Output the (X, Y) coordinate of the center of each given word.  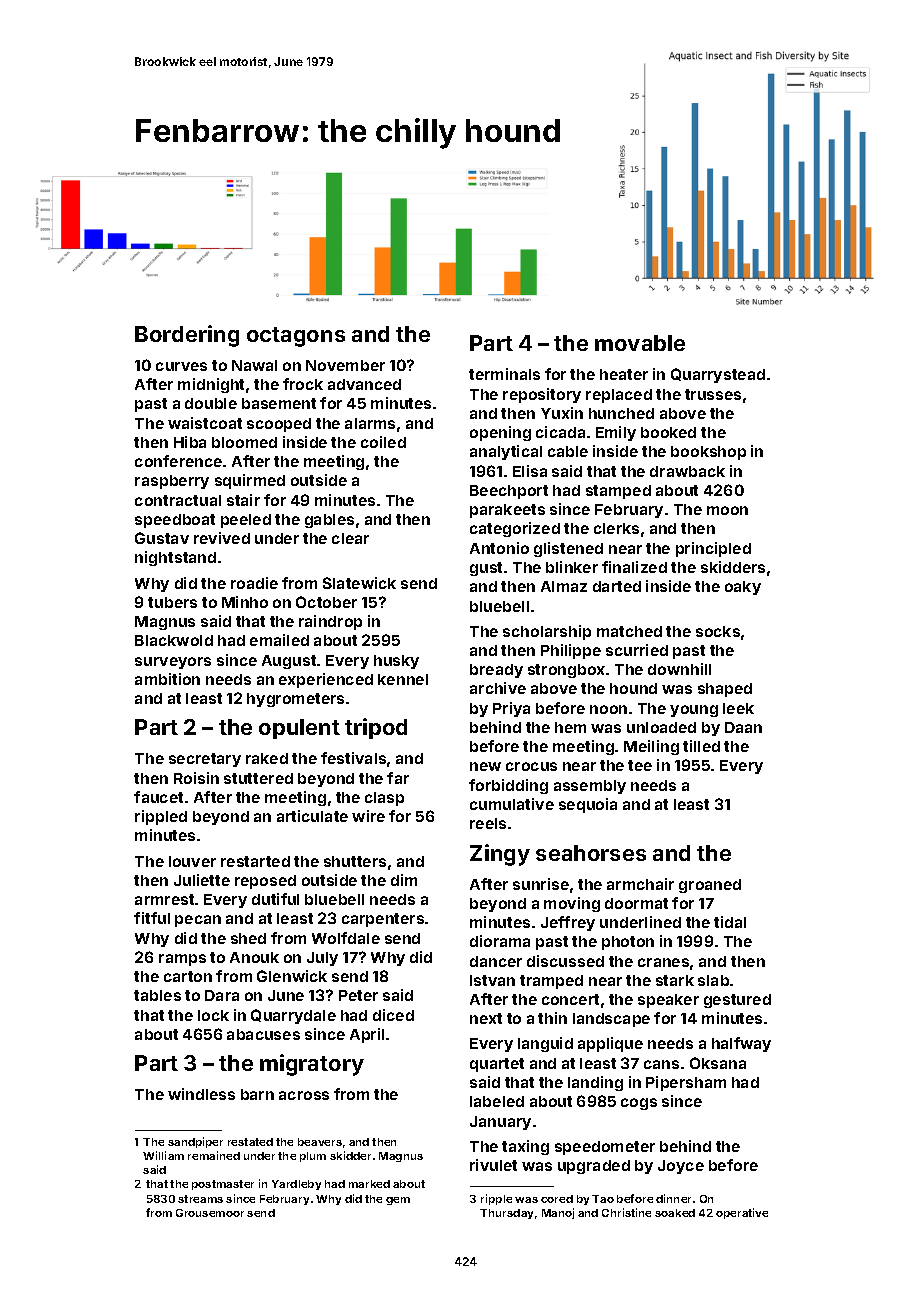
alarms (370, 423)
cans (661, 1064)
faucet (158, 797)
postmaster (223, 1185)
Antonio (499, 548)
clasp (384, 799)
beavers (320, 1142)
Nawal (254, 365)
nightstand (175, 558)
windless (201, 1094)
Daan (743, 727)
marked (369, 1184)
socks (718, 631)
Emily (616, 433)
